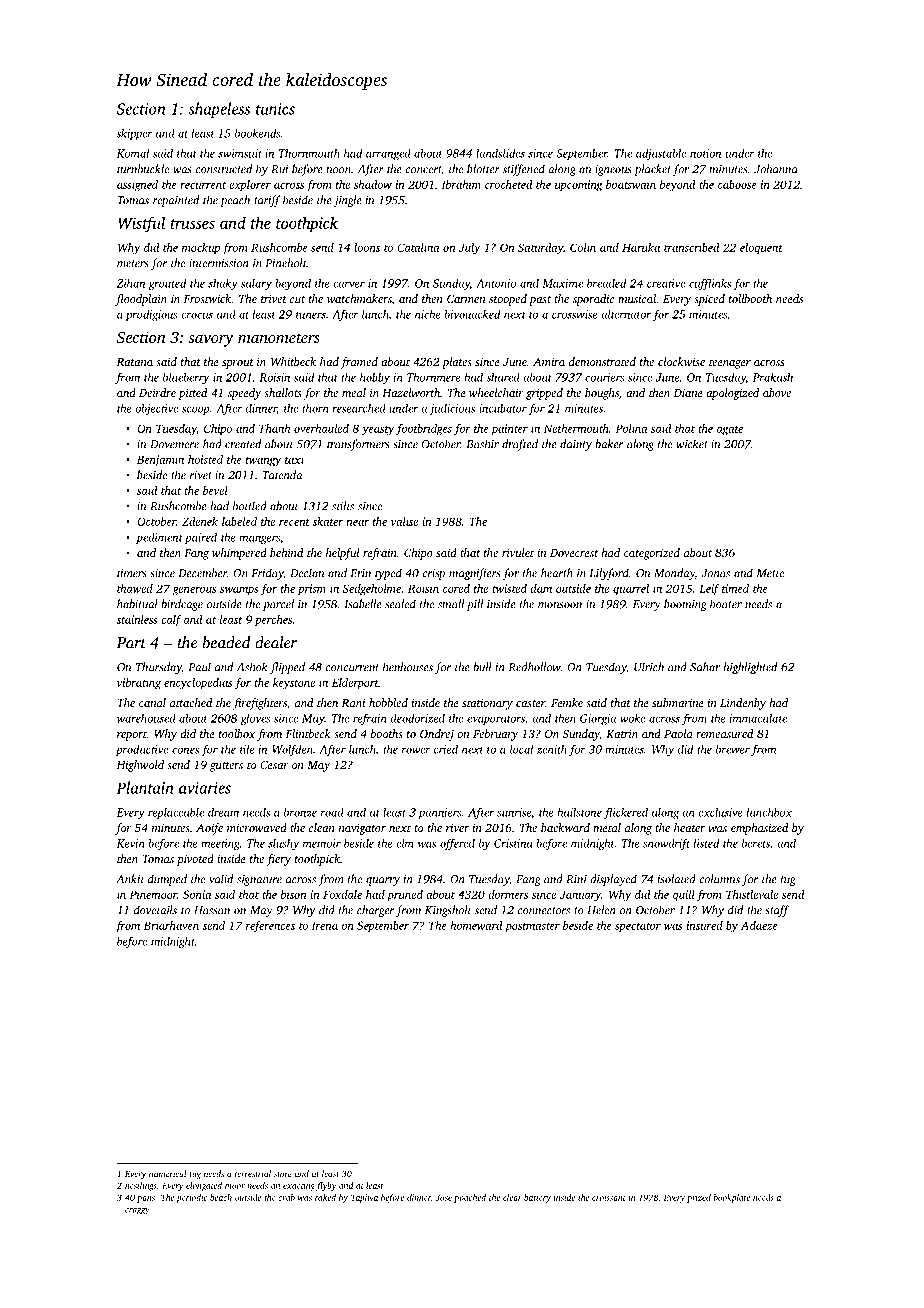 Image resolution: width=924 pixels, height=1308 pixels. Describe the element at coordinates (388, 154) in the image. I see `arranged` at that location.
